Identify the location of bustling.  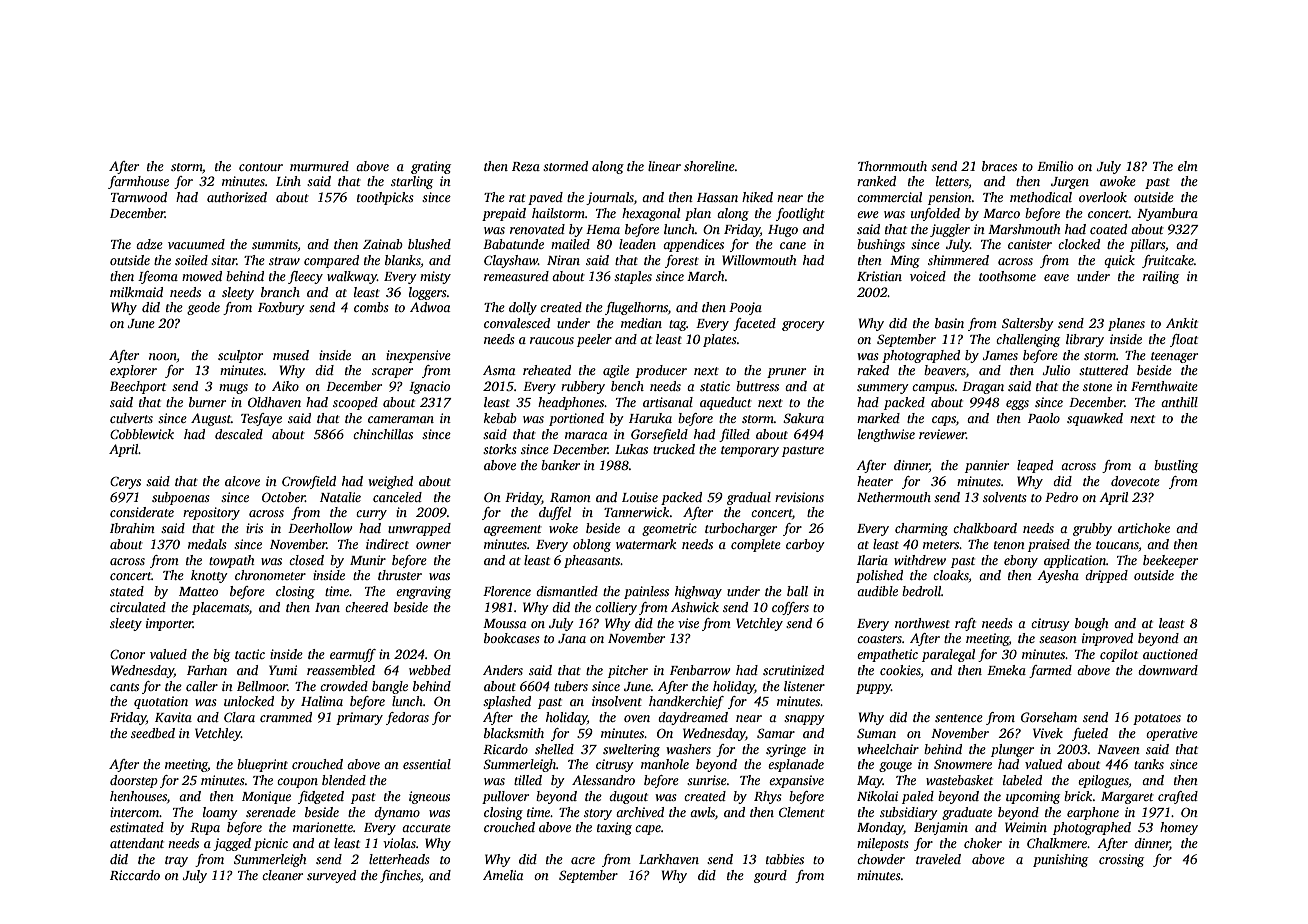
(1176, 466).
